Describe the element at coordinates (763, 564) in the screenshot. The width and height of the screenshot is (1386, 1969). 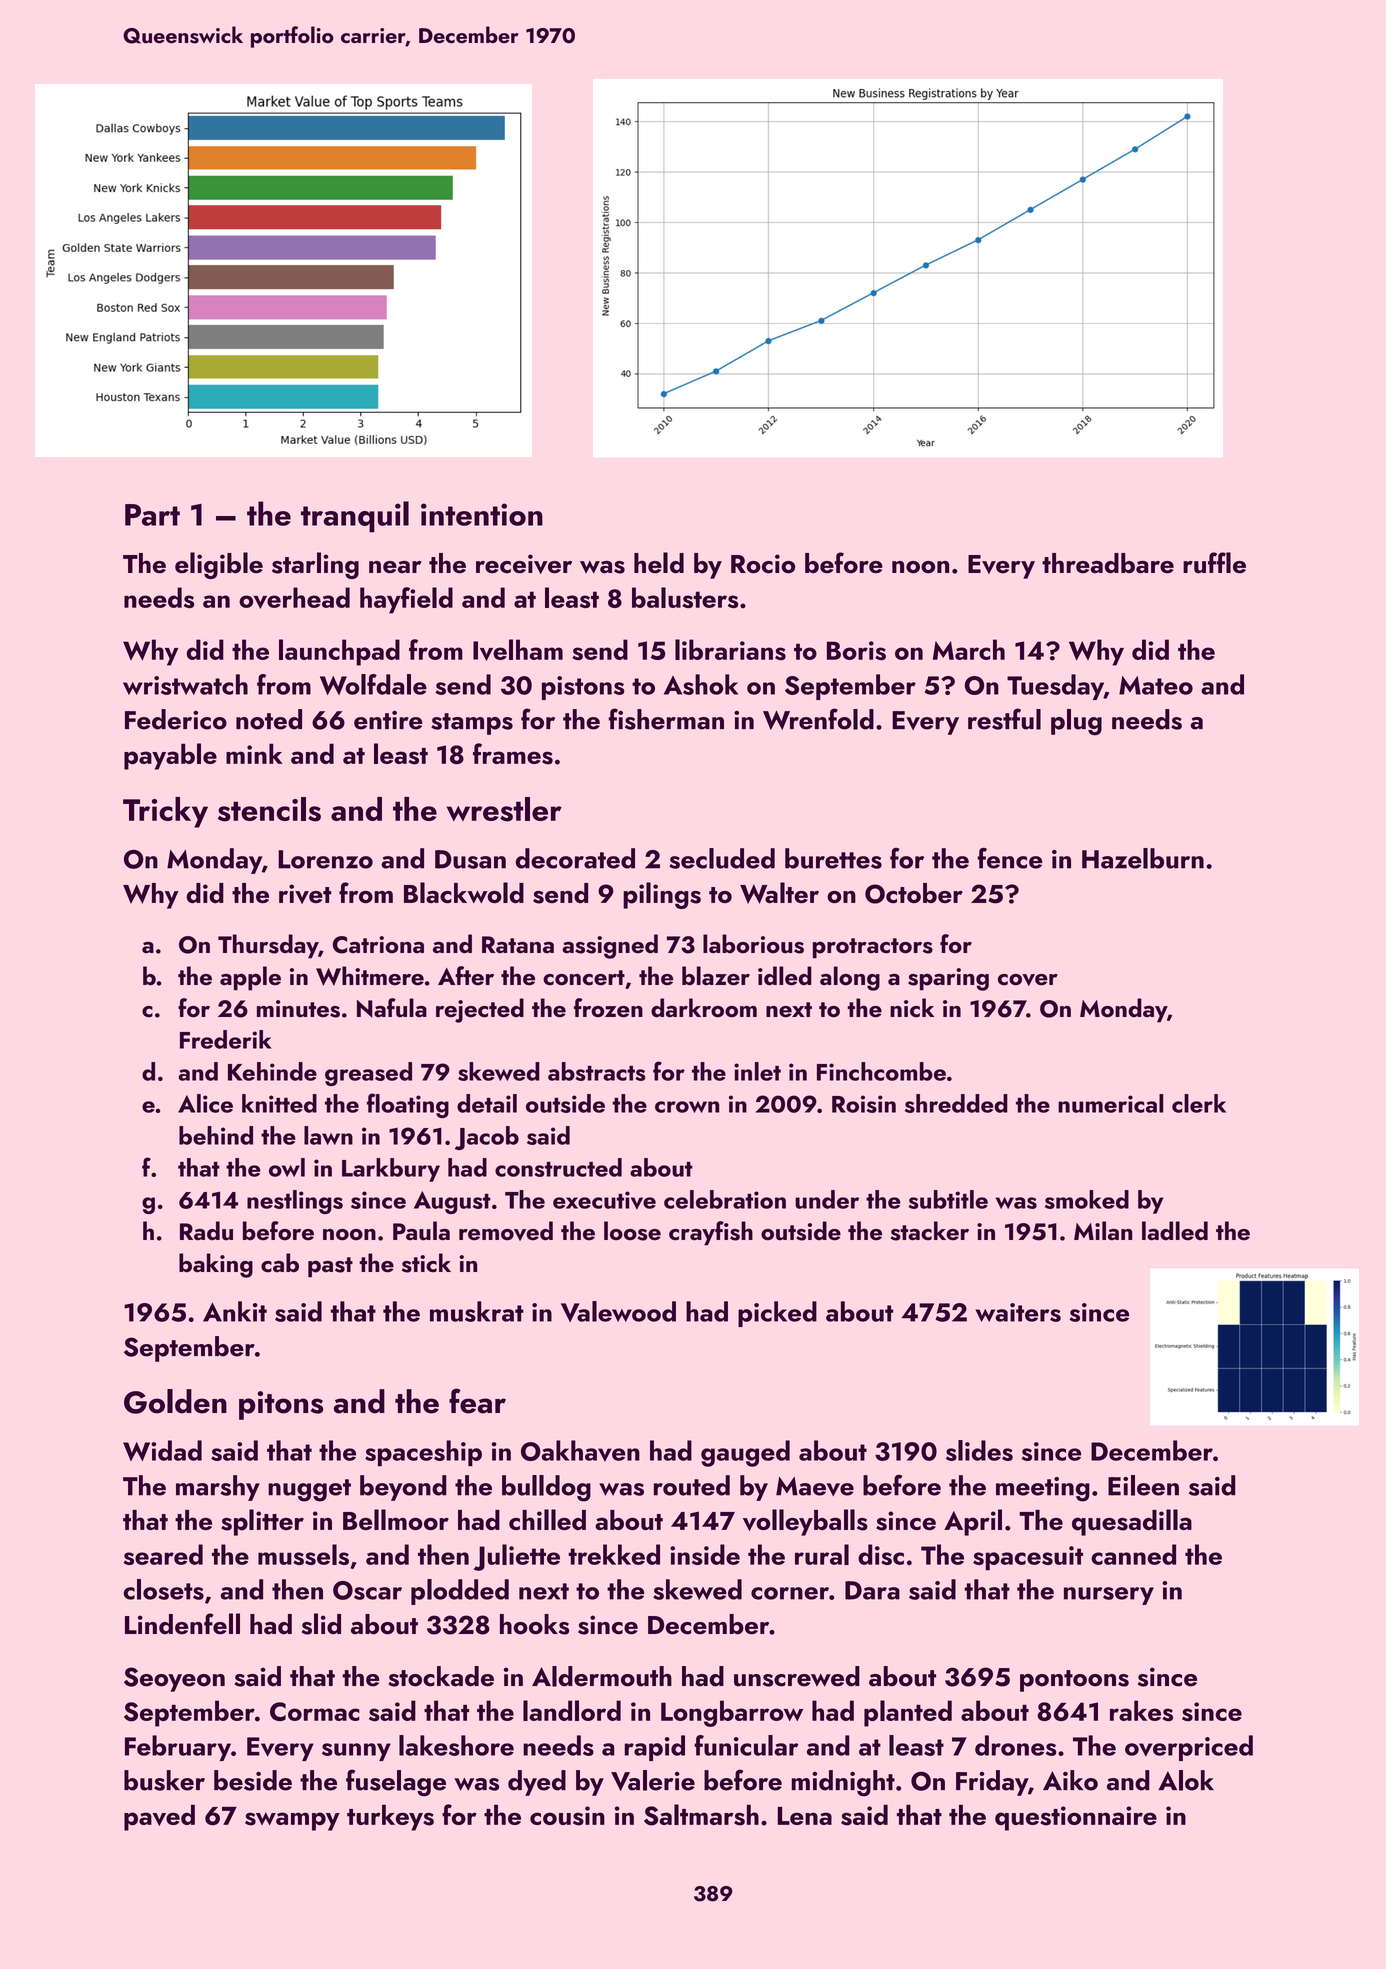
I see `Rocio` at that location.
